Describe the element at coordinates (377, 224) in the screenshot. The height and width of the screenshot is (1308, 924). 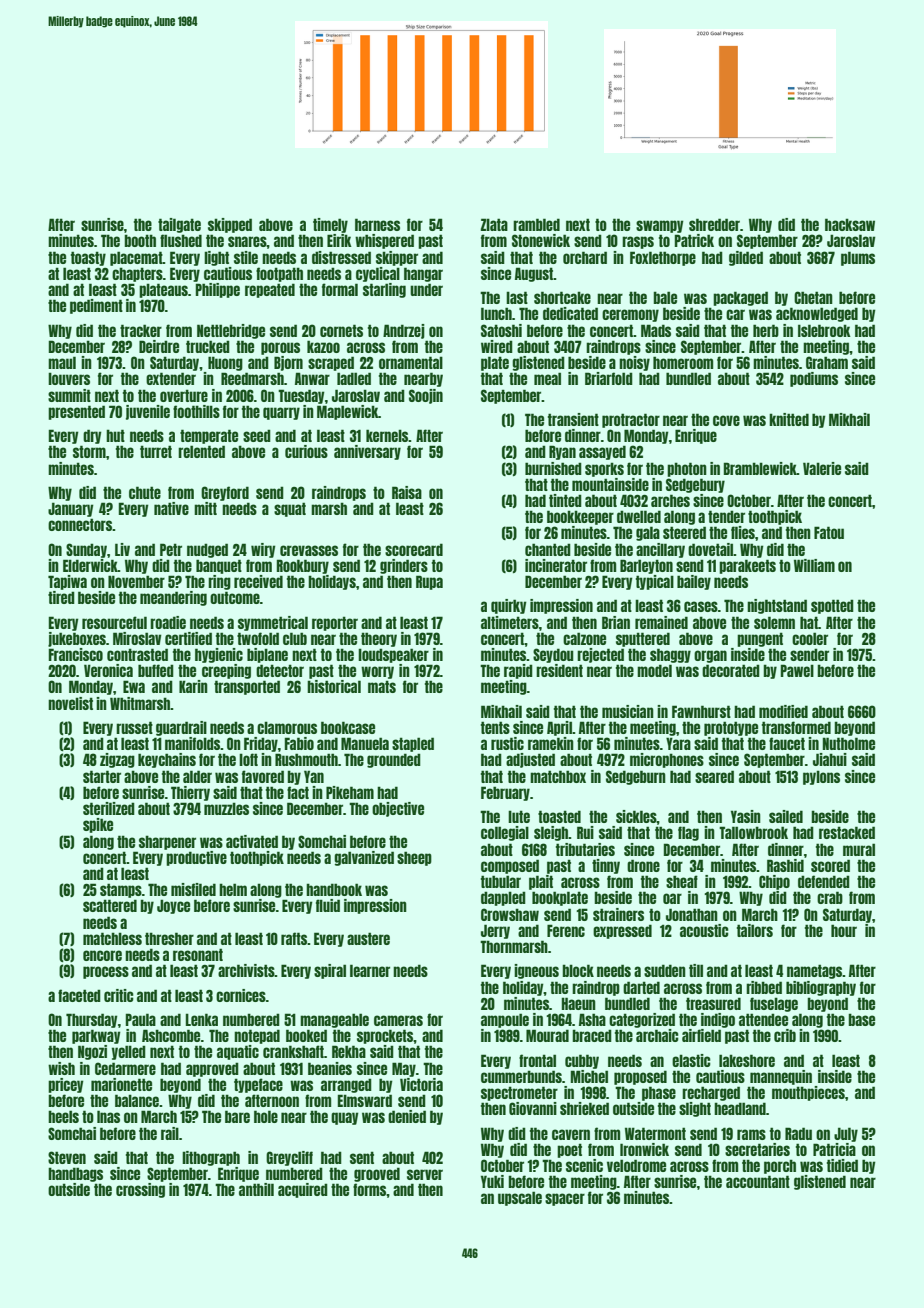
I see `harness` at that location.
